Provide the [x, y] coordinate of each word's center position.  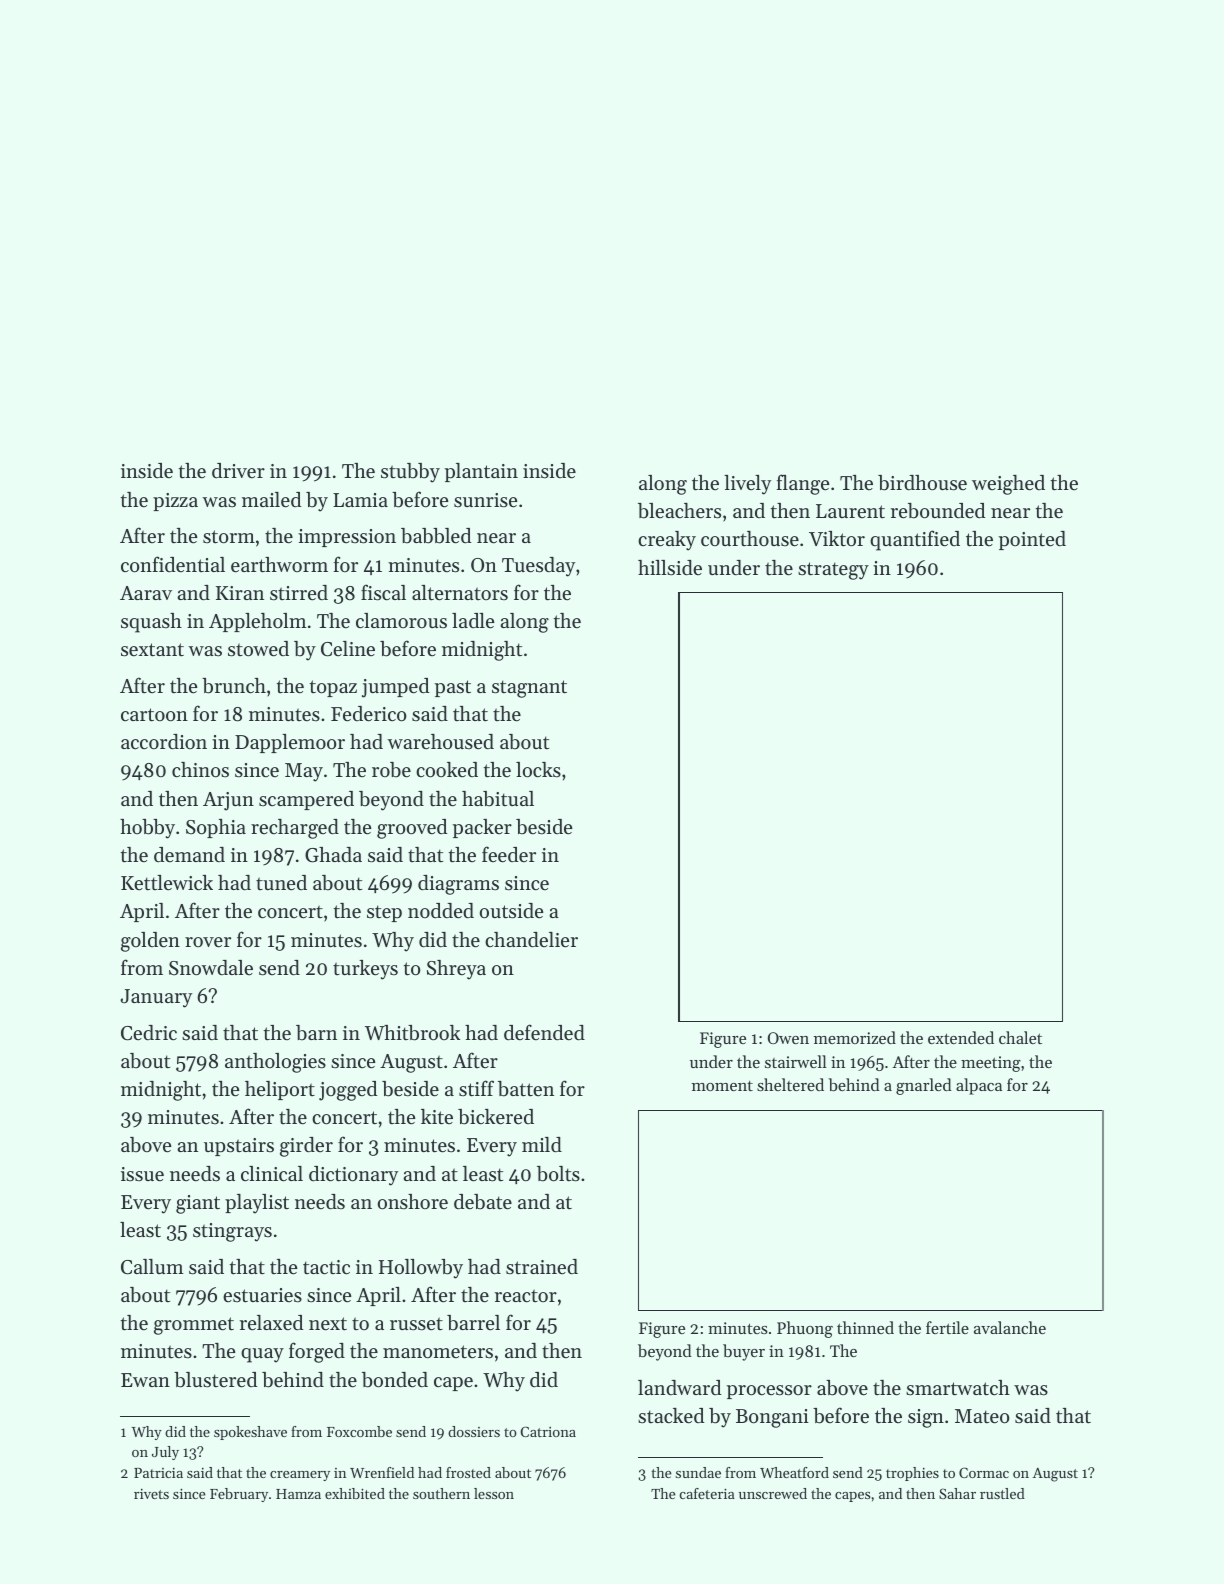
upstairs [239, 1147]
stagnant [529, 689]
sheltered [790, 1084]
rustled [1002, 1493]
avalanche [1010, 1327]
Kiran [240, 593]
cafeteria [707, 1493]
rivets [151, 1493]
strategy [833, 571]
